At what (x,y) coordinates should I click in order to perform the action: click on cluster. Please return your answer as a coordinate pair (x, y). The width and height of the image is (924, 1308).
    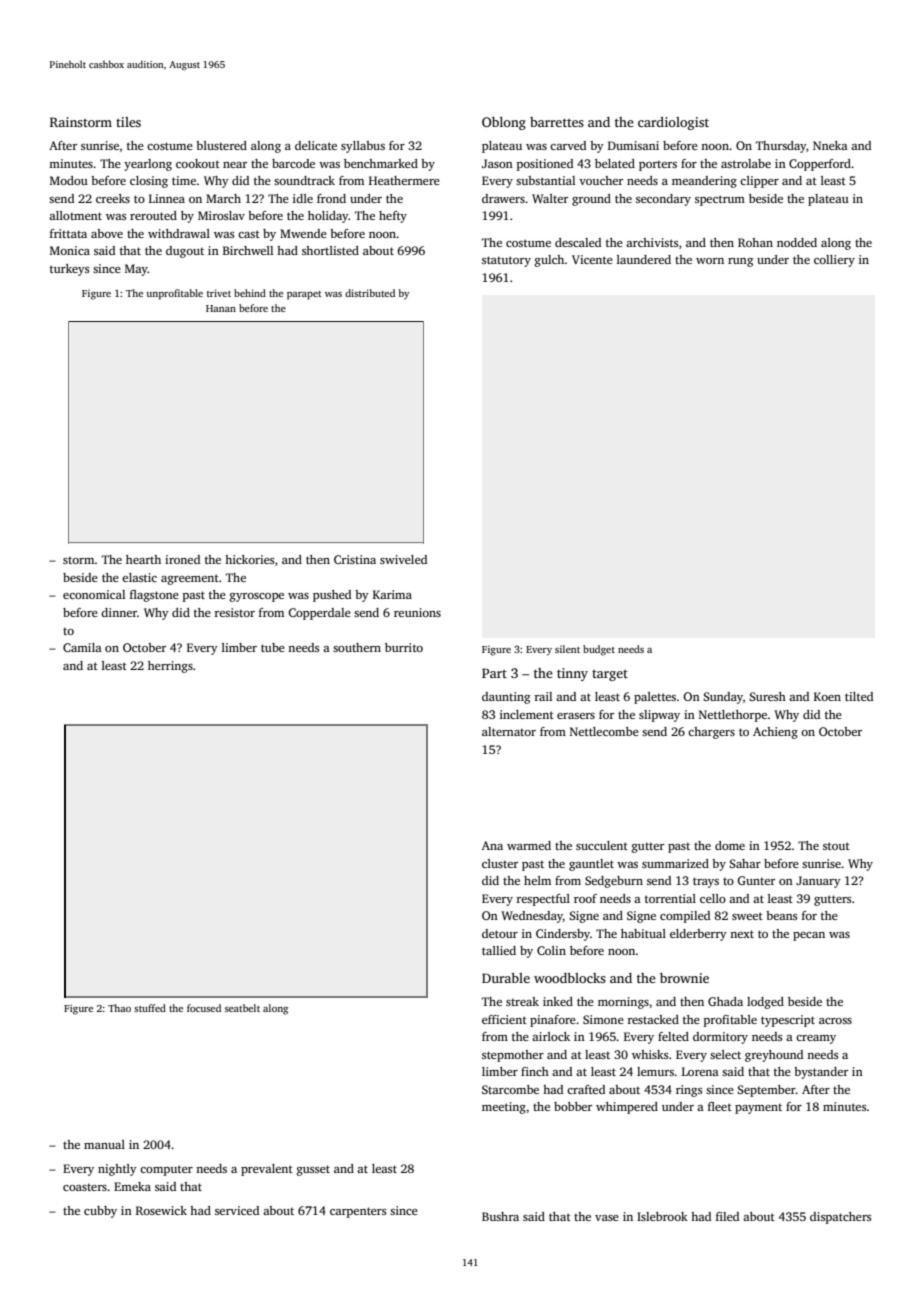
    Looking at the image, I should click on (500, 863).
